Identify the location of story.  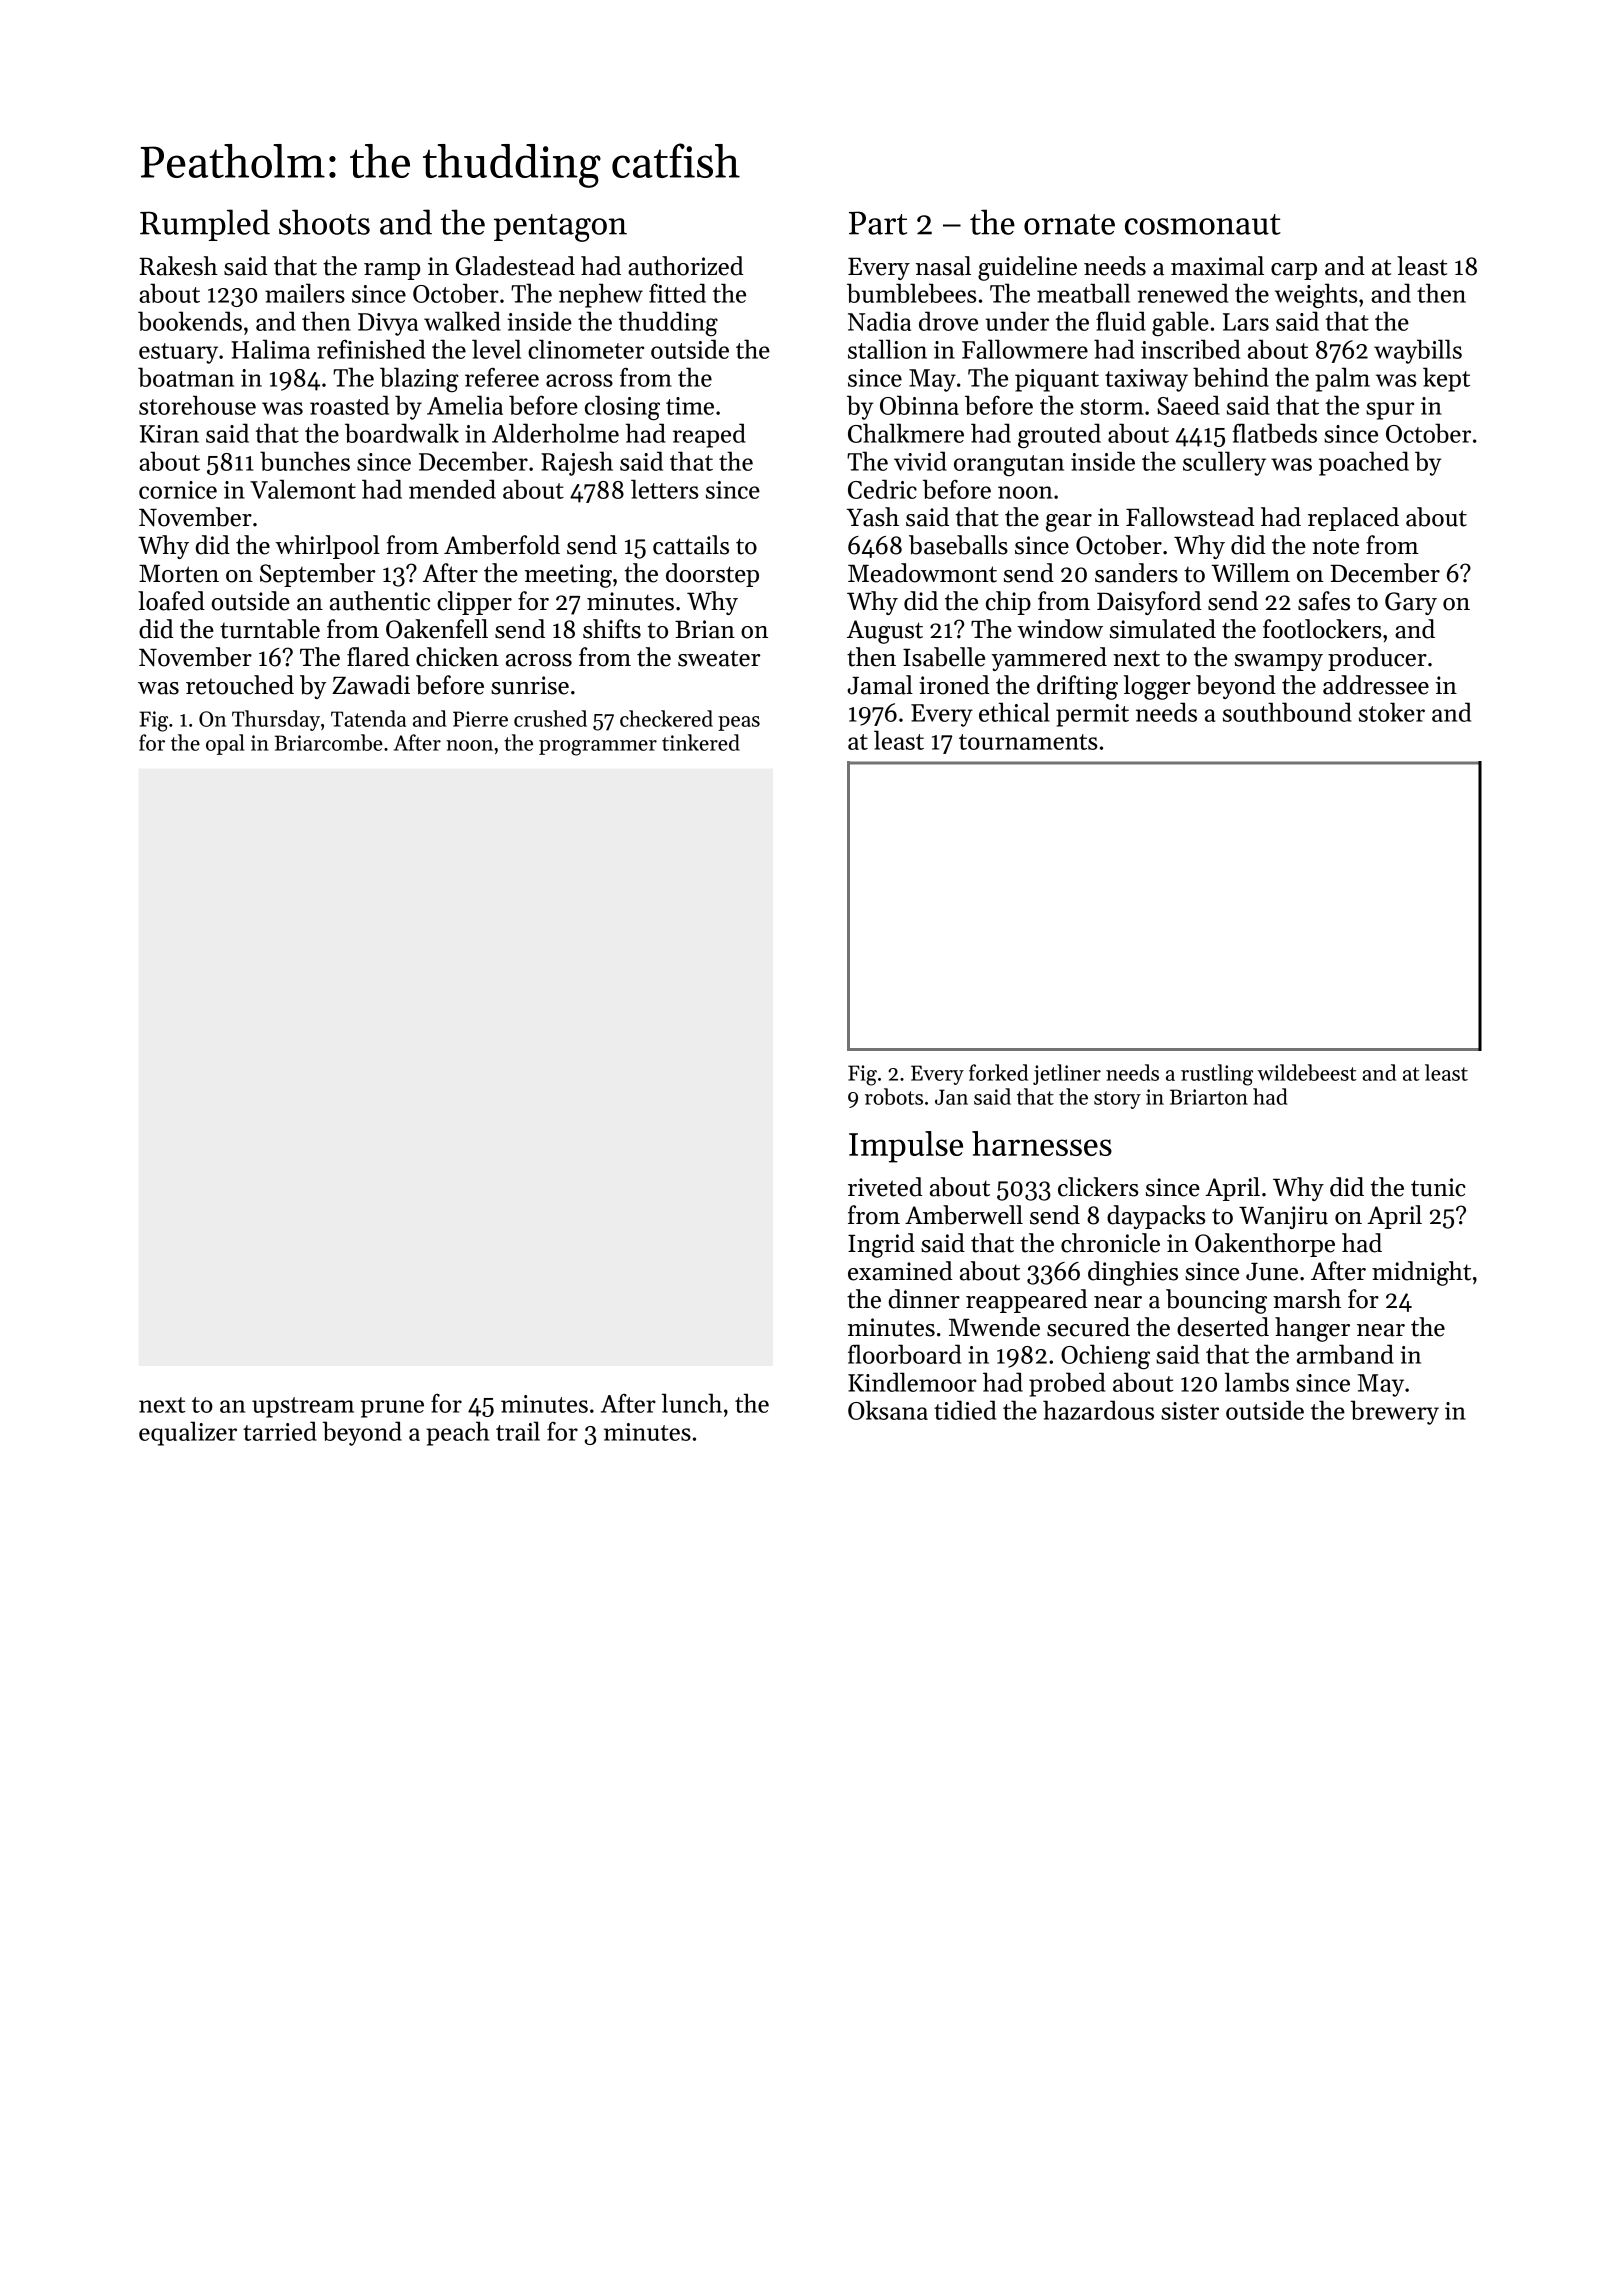
(1117, 1100).
